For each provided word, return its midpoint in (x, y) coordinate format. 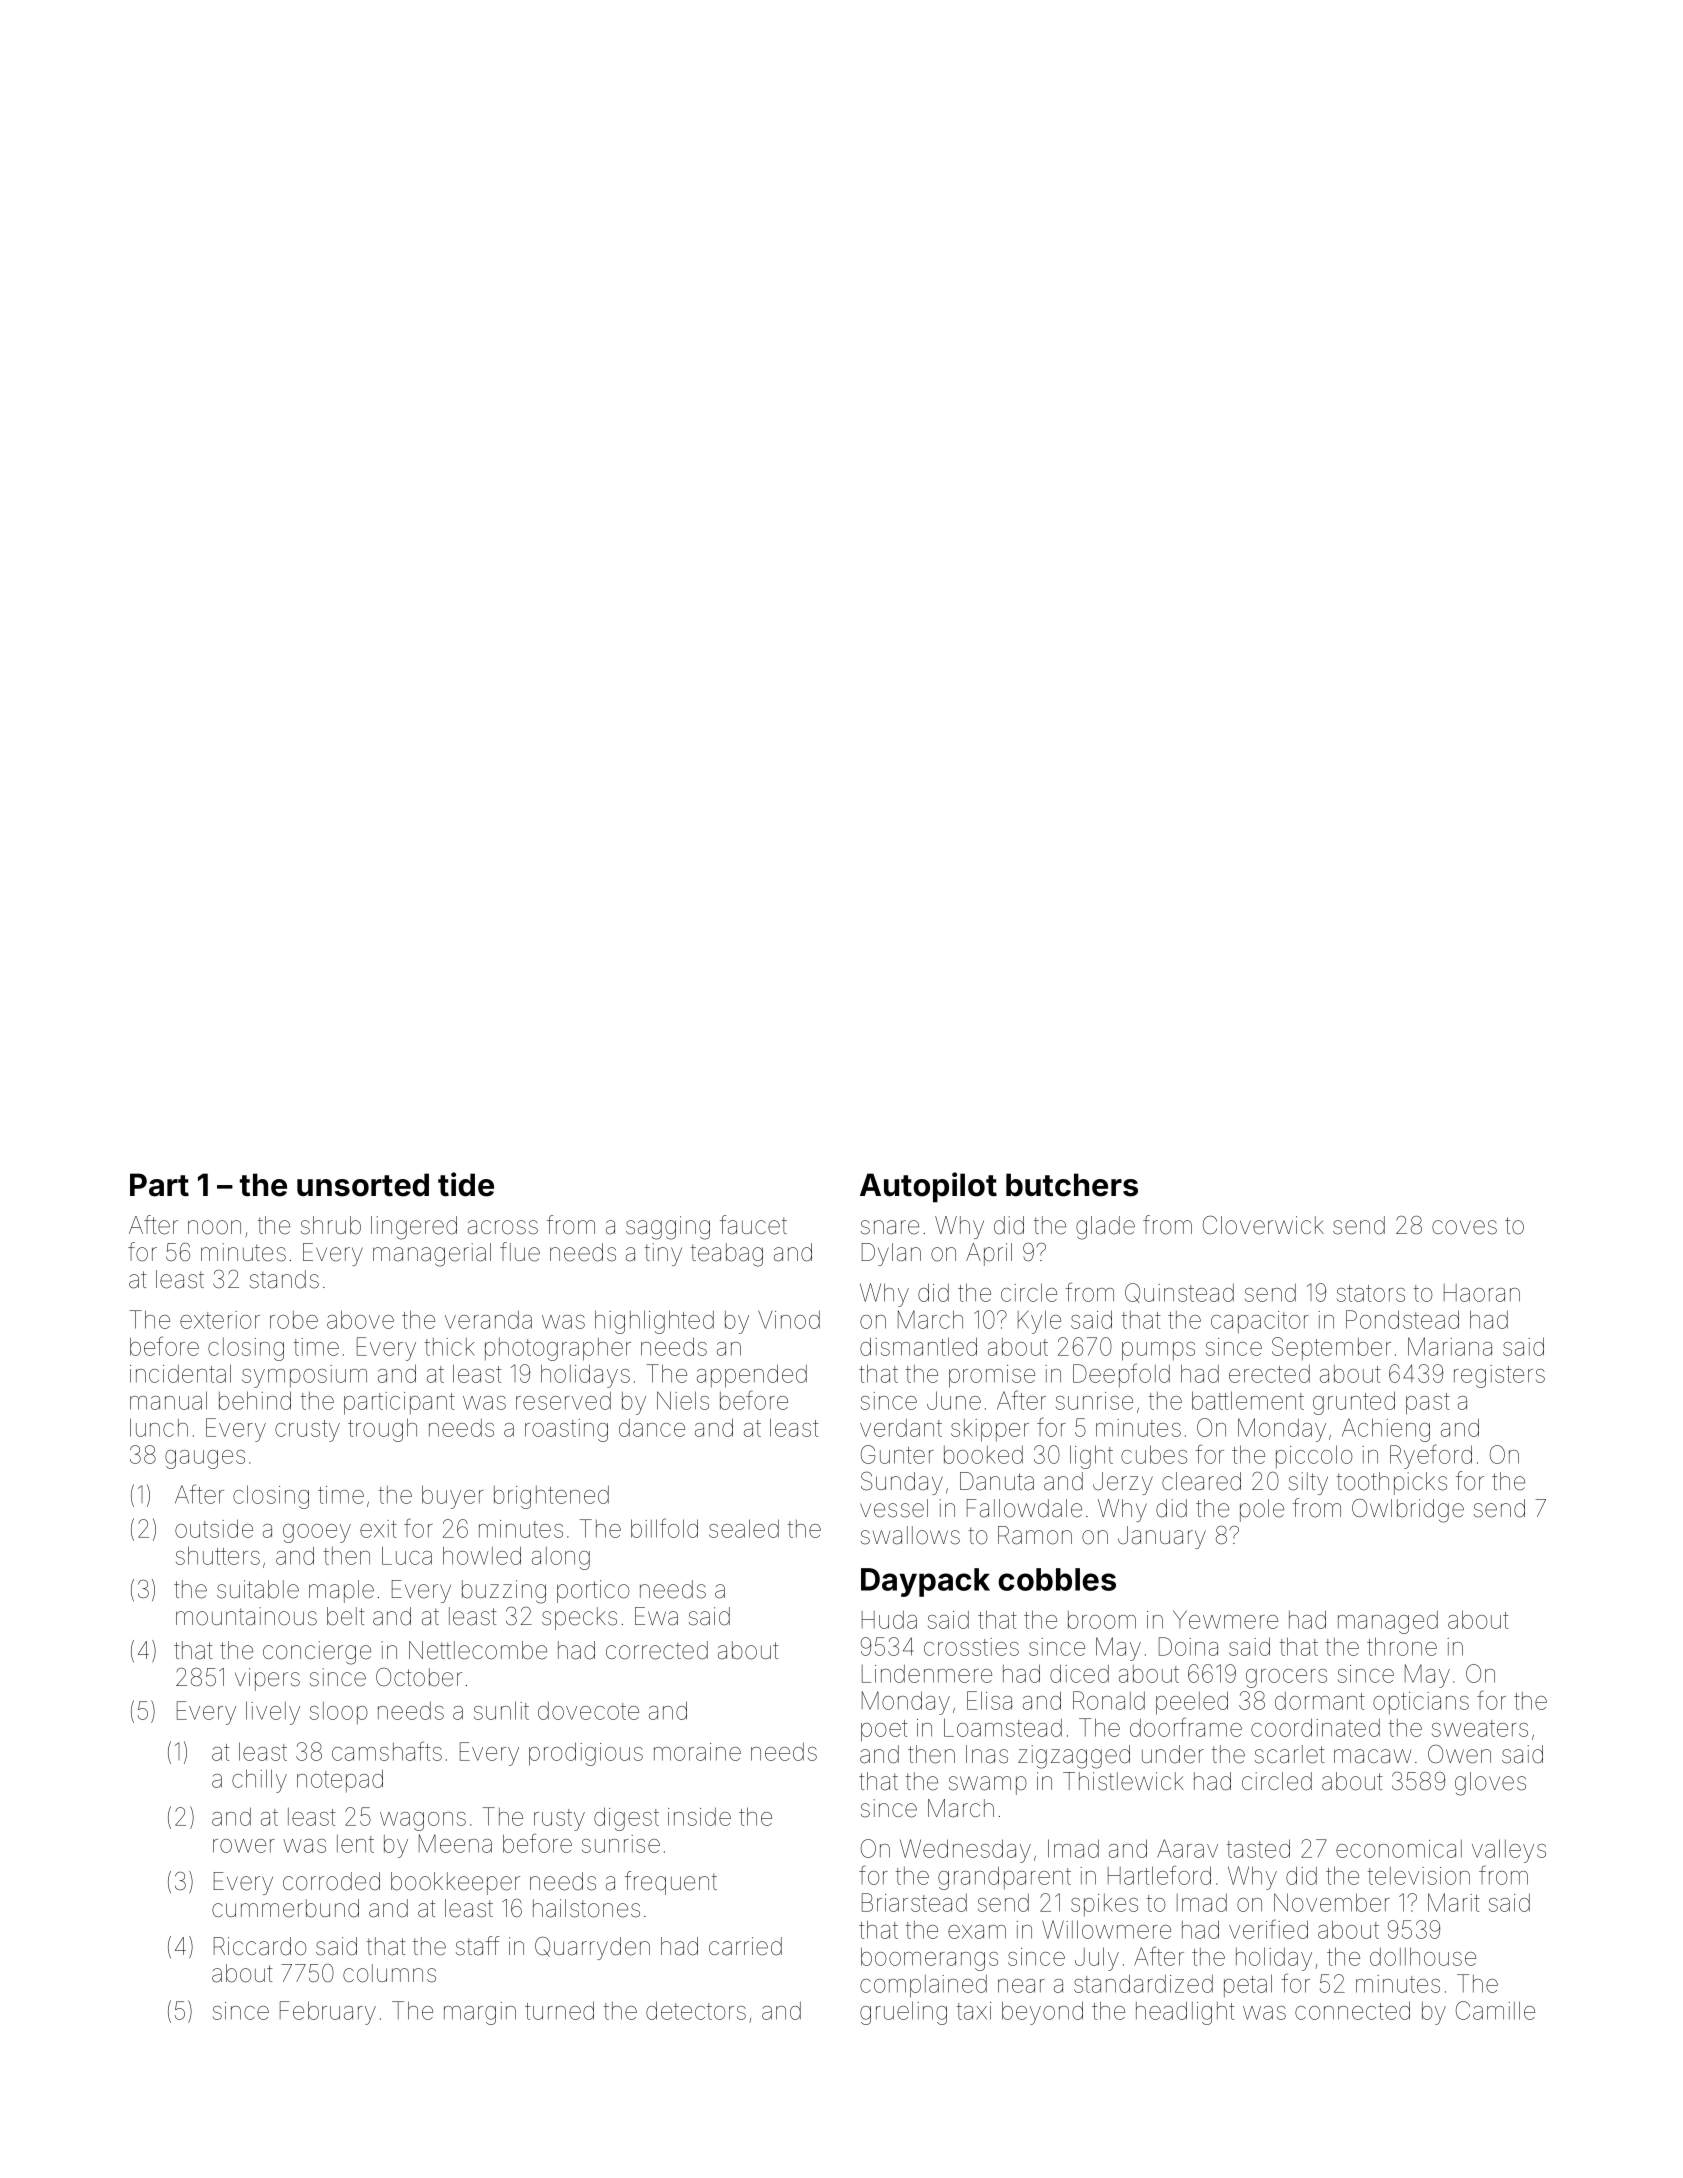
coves (1464, 1227)
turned (559, 2010)
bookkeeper (455, 1883)
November (1332, 1902)
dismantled (918, 1346)
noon (214, 1227)
